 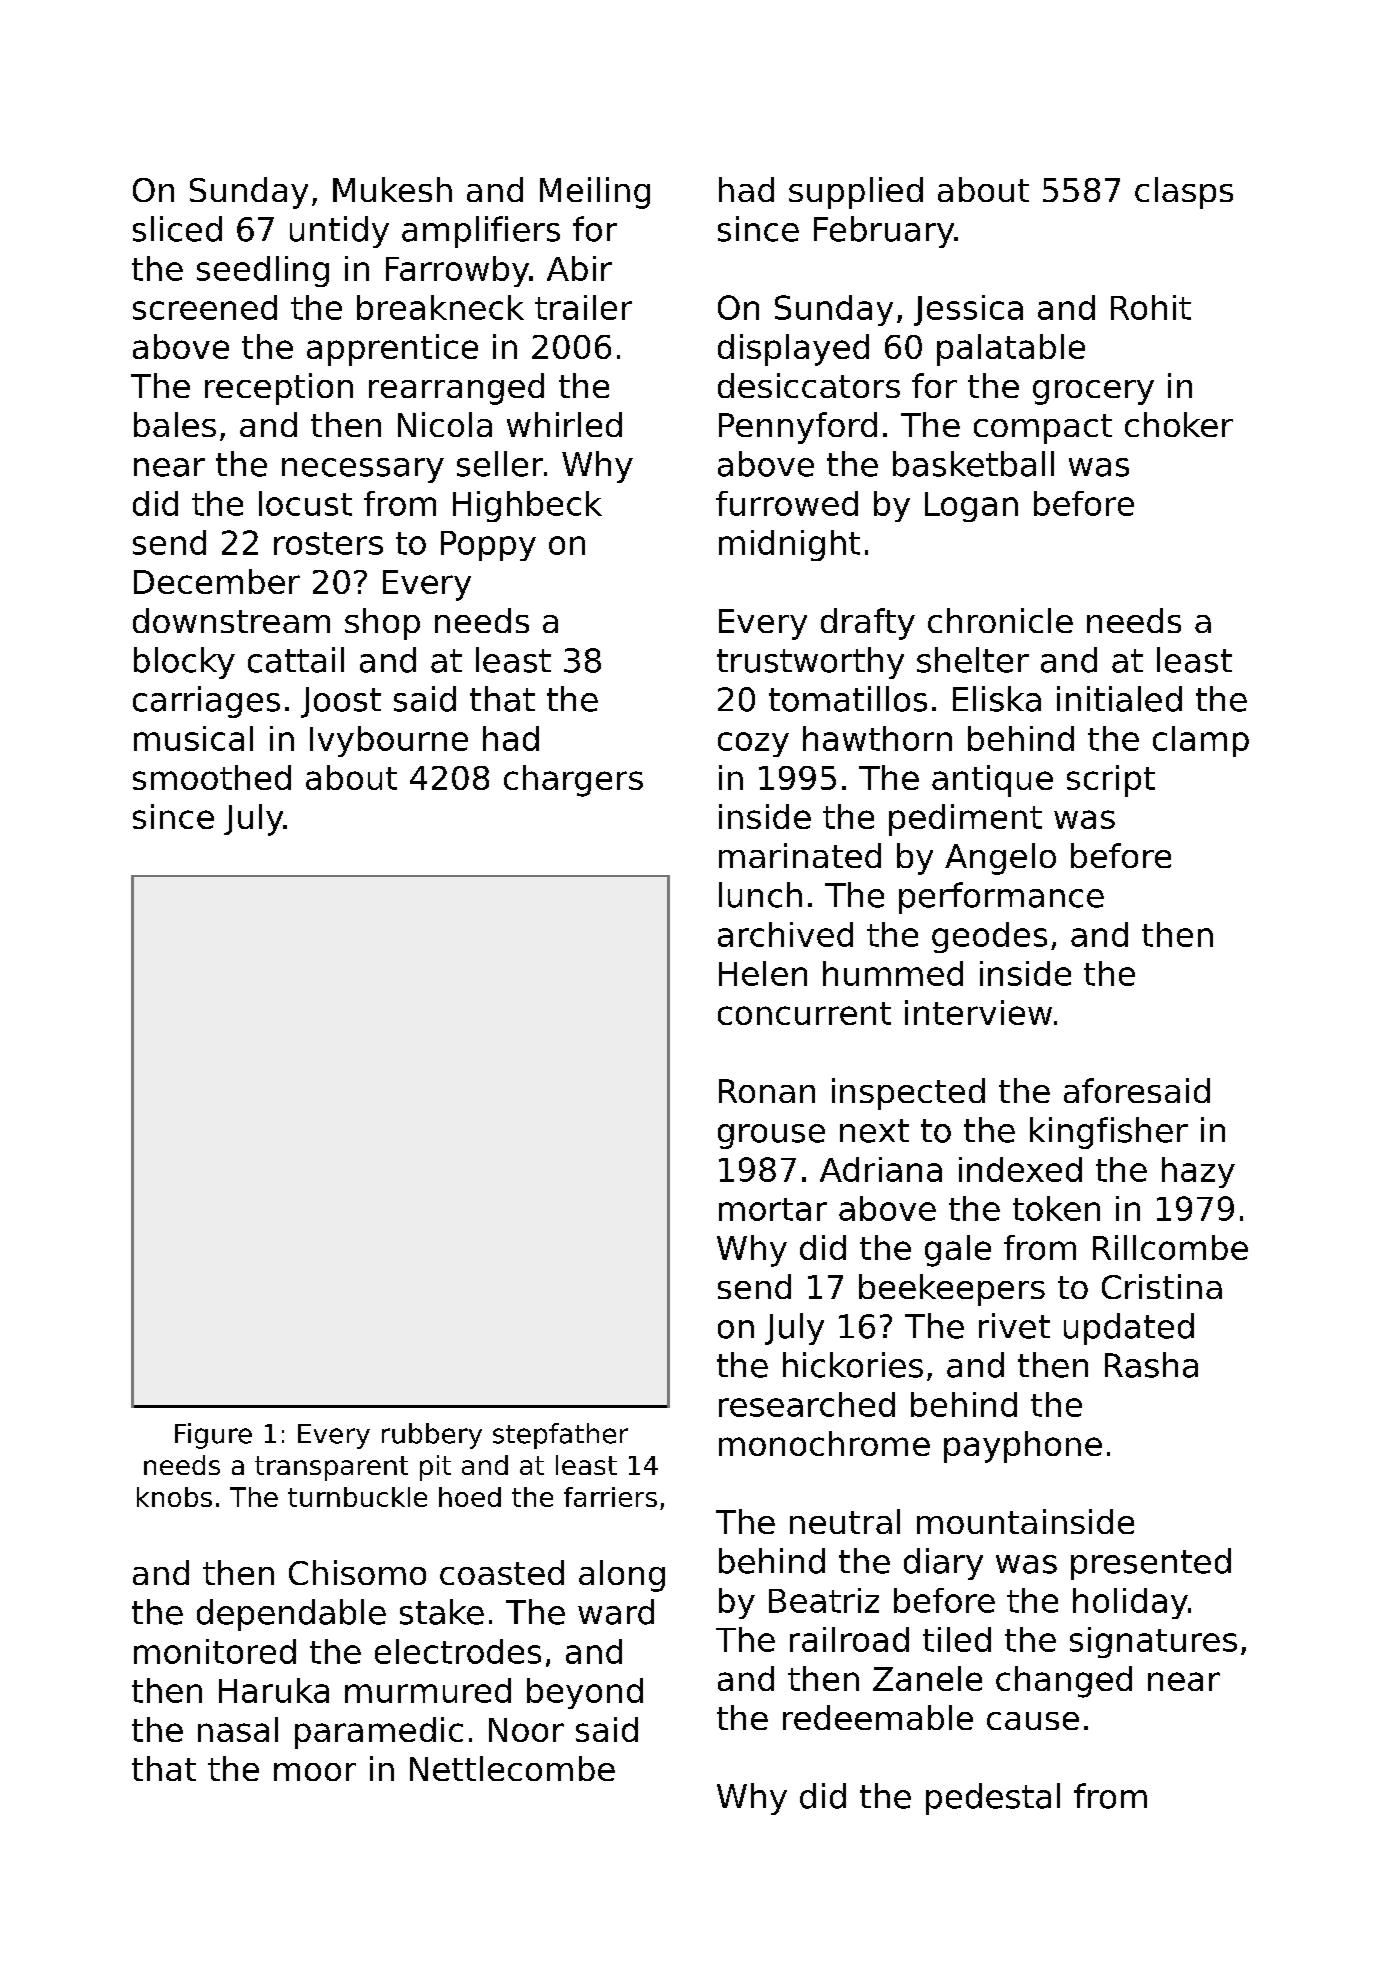 What do you see at coordinates (800, 855) in the image?
I see `marinated` at bounding box center [800, 855].
